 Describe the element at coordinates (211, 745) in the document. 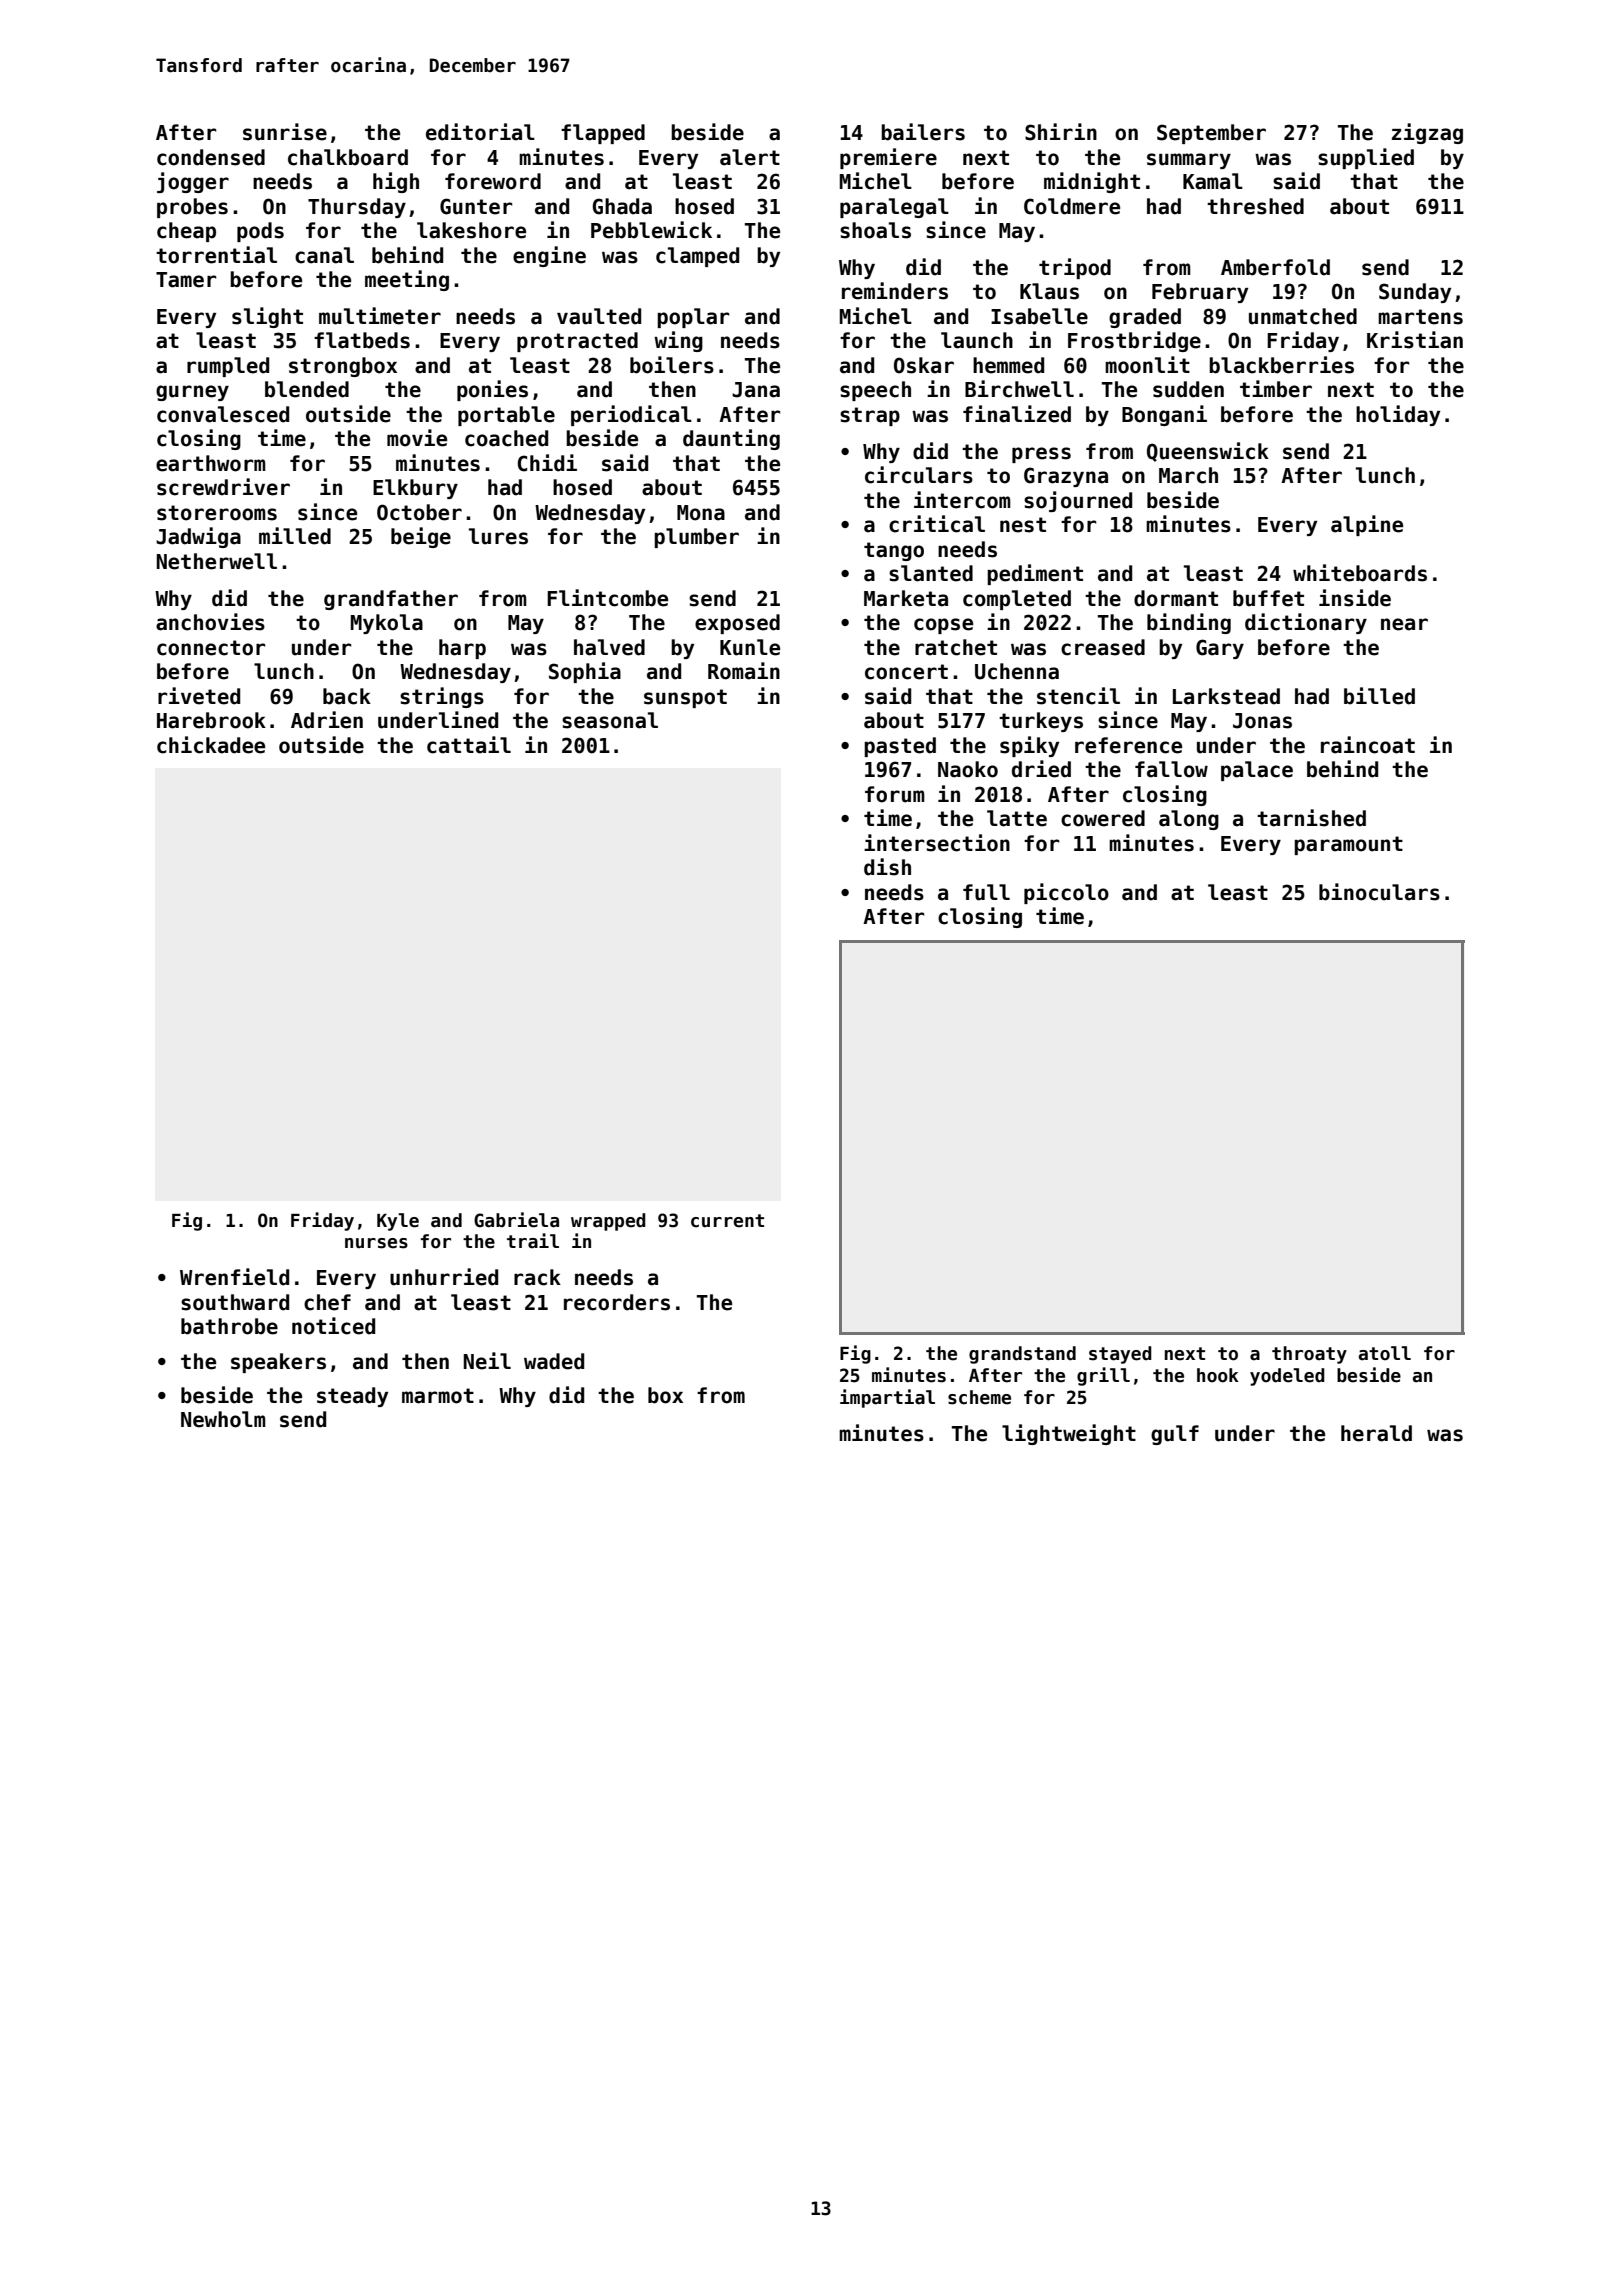

I see `chickadee` at that location.
